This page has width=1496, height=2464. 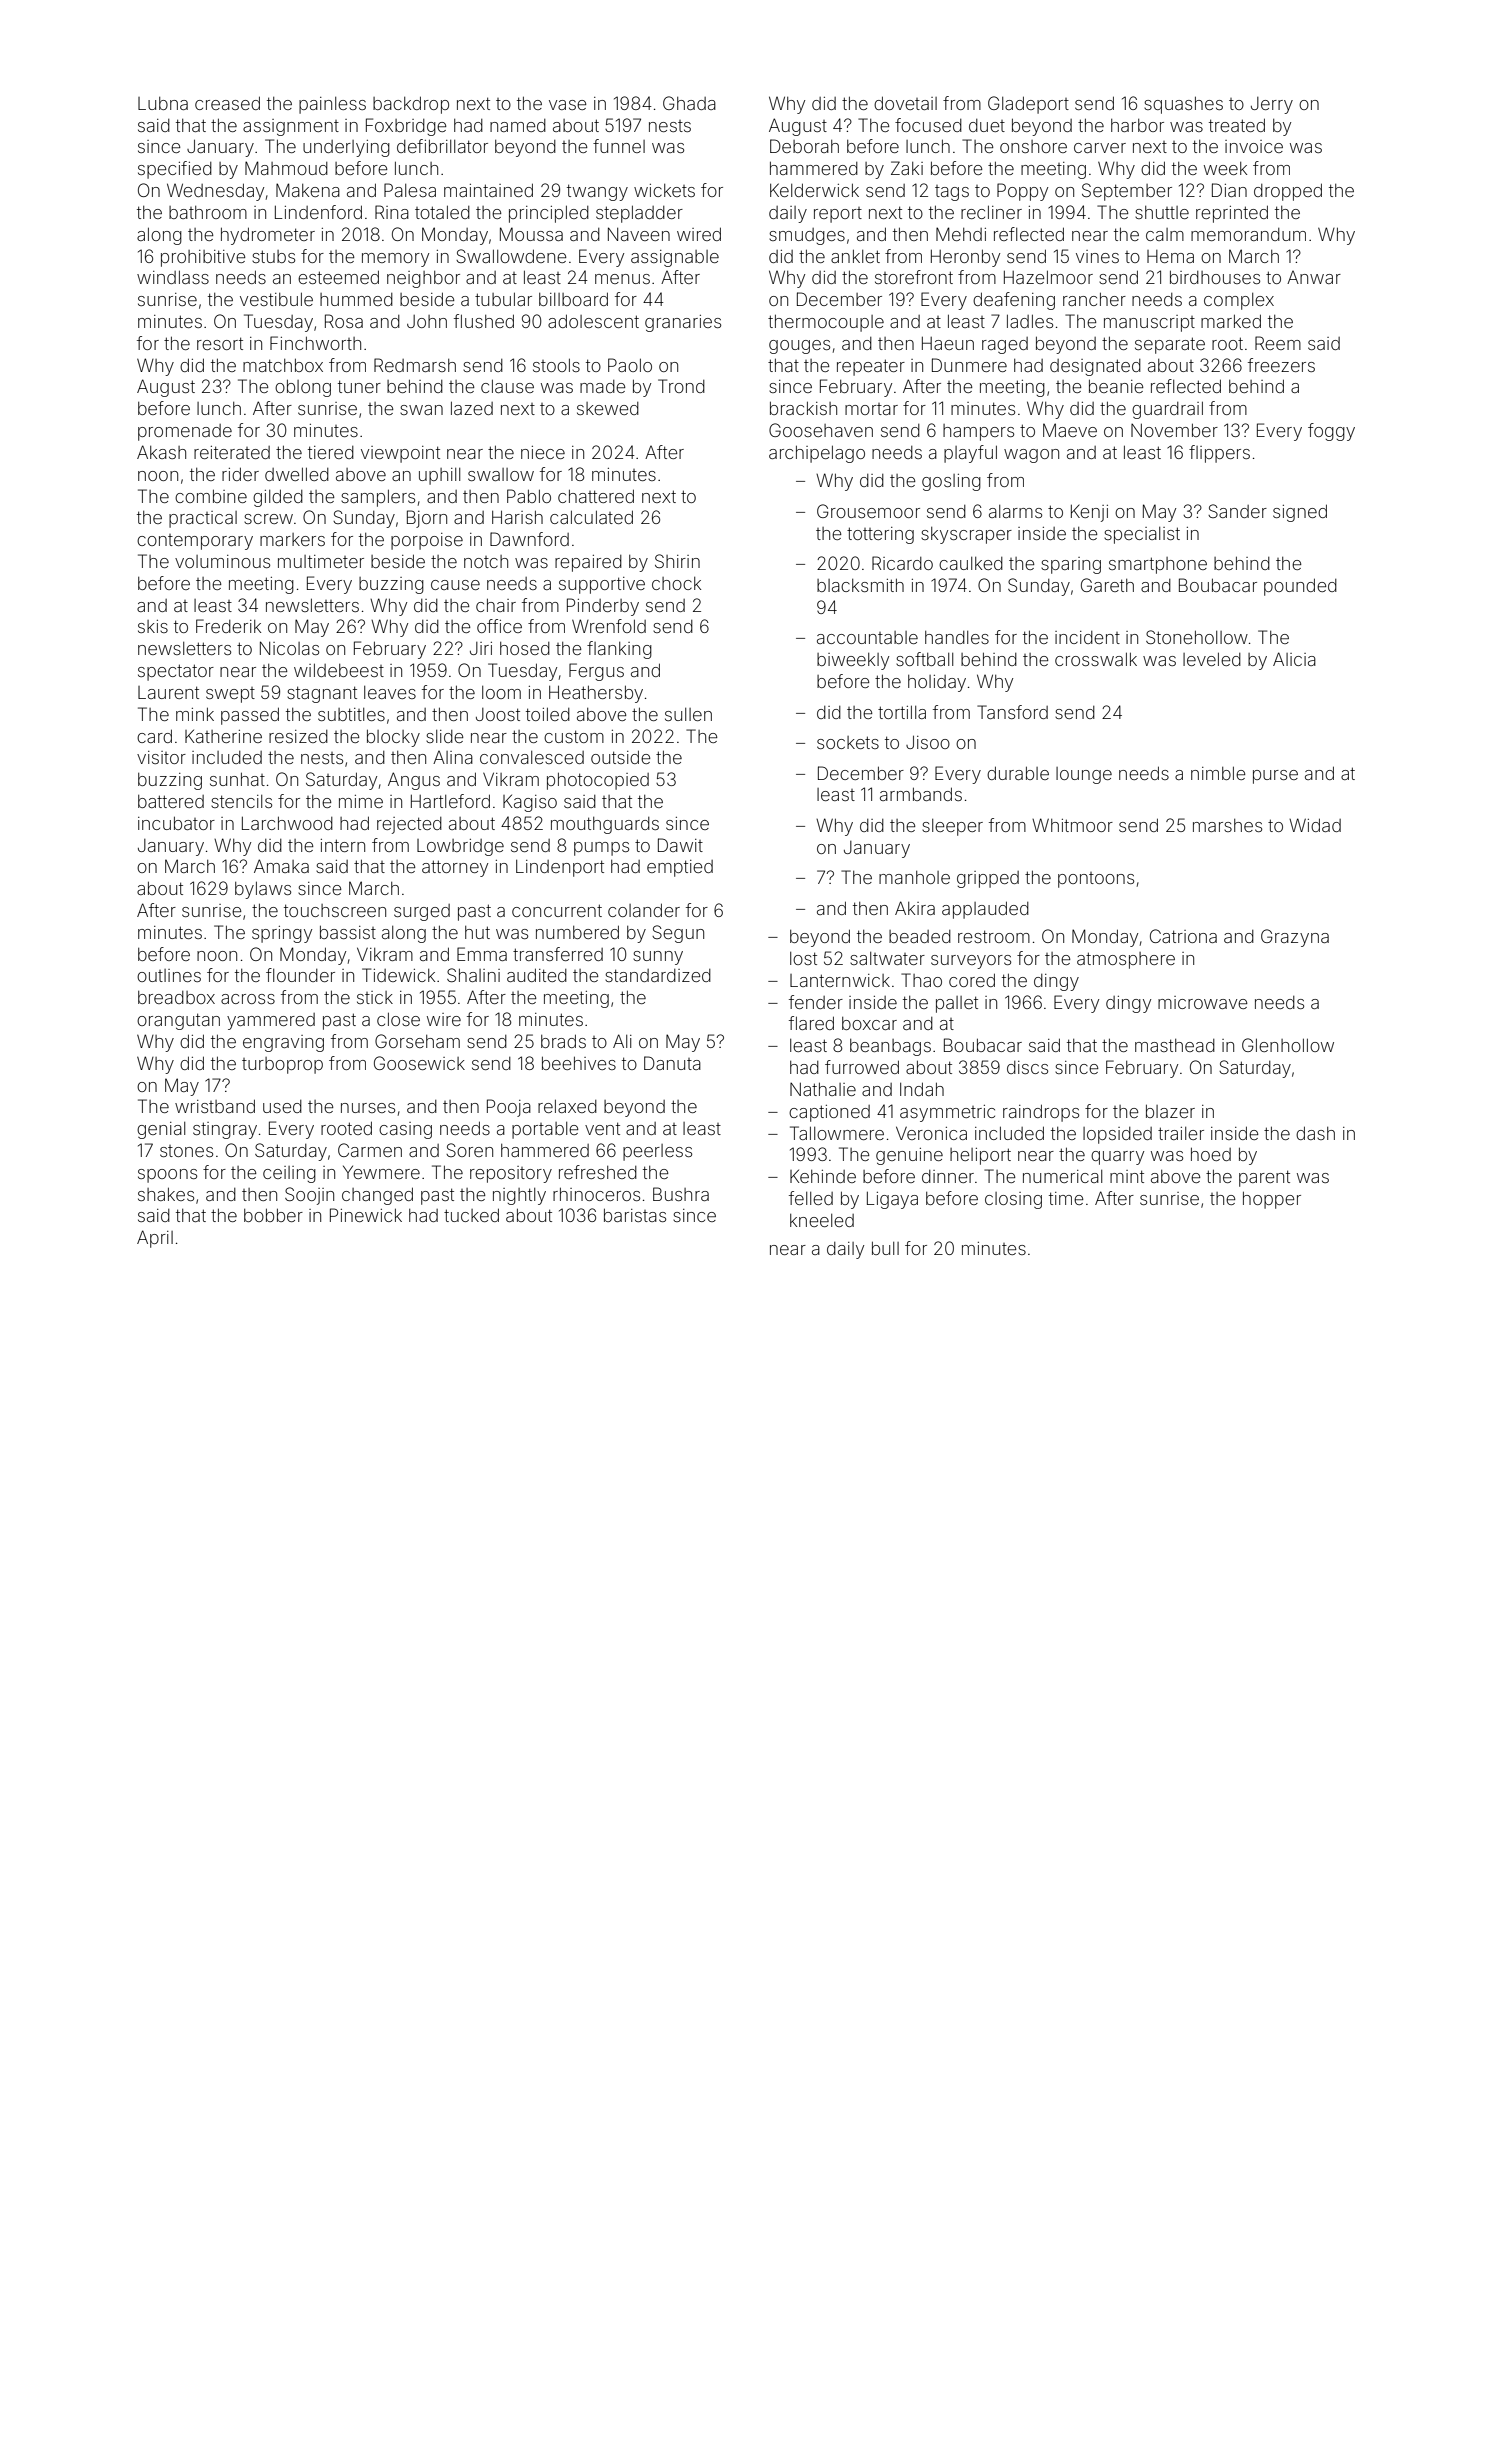 What do you see at coordinates (163, 103) in the page?
I see `Lubna` at bounding box center [163, 103].
